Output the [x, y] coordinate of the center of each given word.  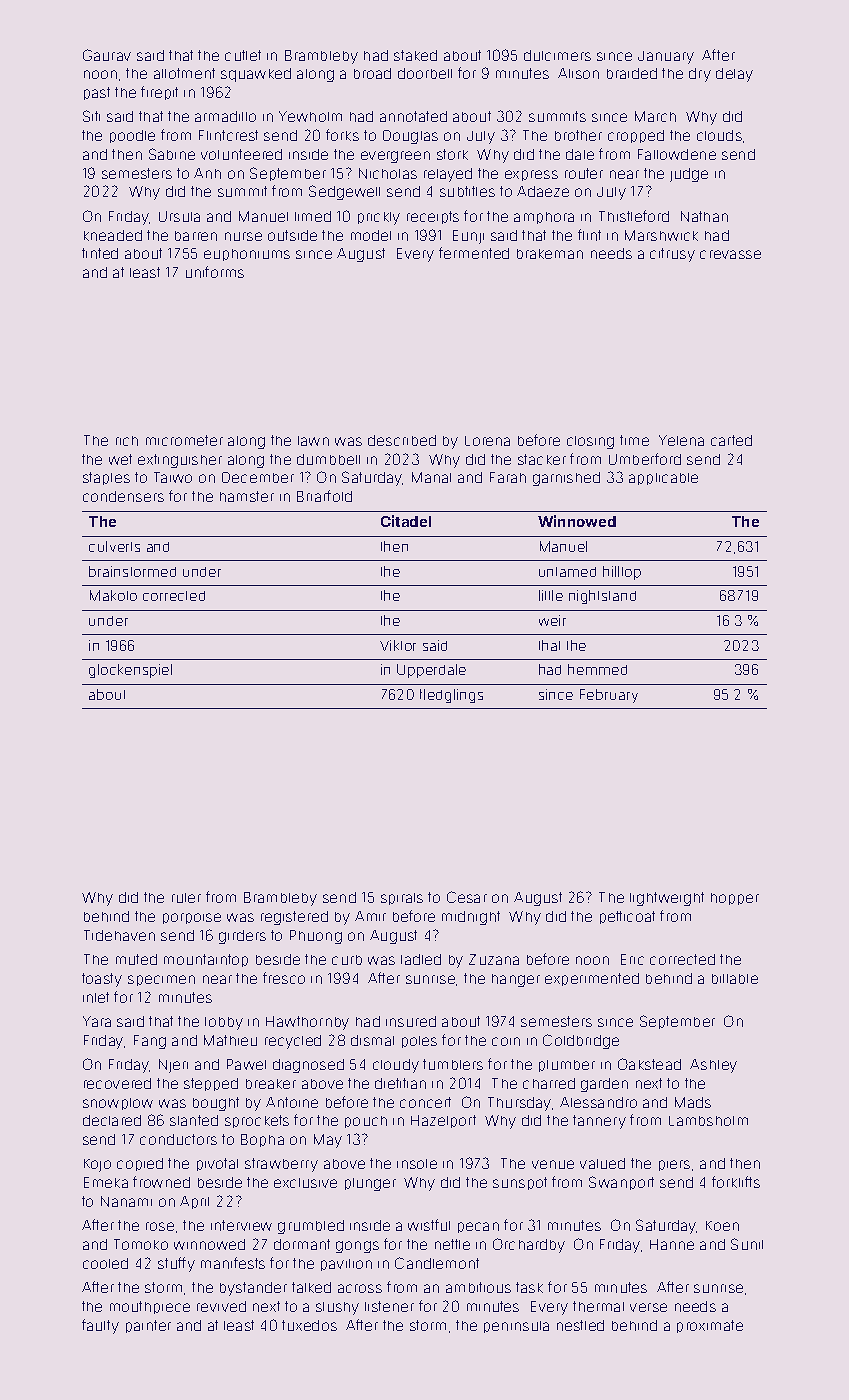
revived [221, 1306]
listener [389, 1306]
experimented [592, 979]
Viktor [398, 645]
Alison [578, 73]
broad [372, 73]
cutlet [243, 55]
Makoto [113, 595]
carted [731, 440]
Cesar [467, 897]
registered [294, 918]
